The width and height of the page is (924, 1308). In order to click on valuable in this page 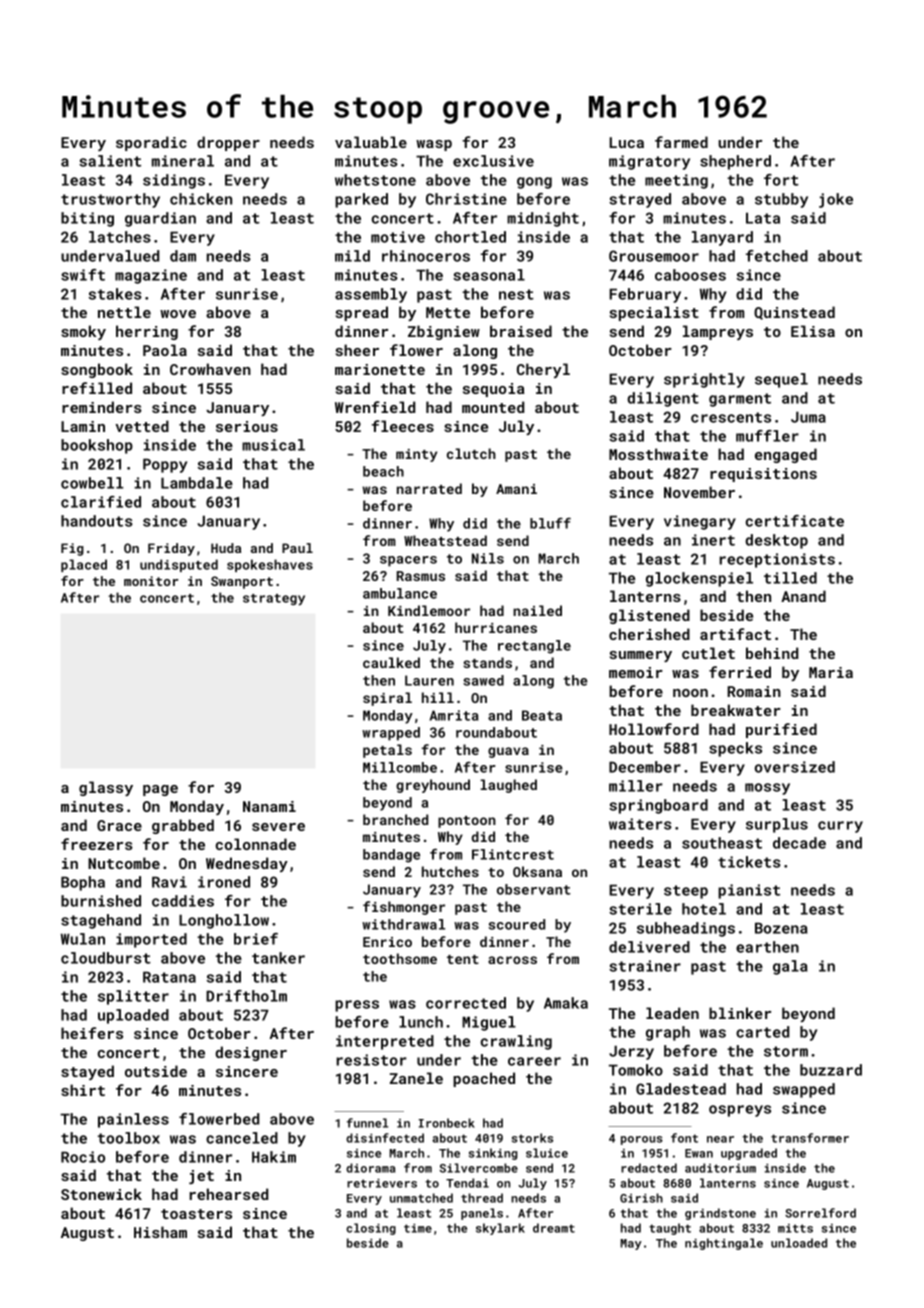, I will do `click(371, 142)`.
